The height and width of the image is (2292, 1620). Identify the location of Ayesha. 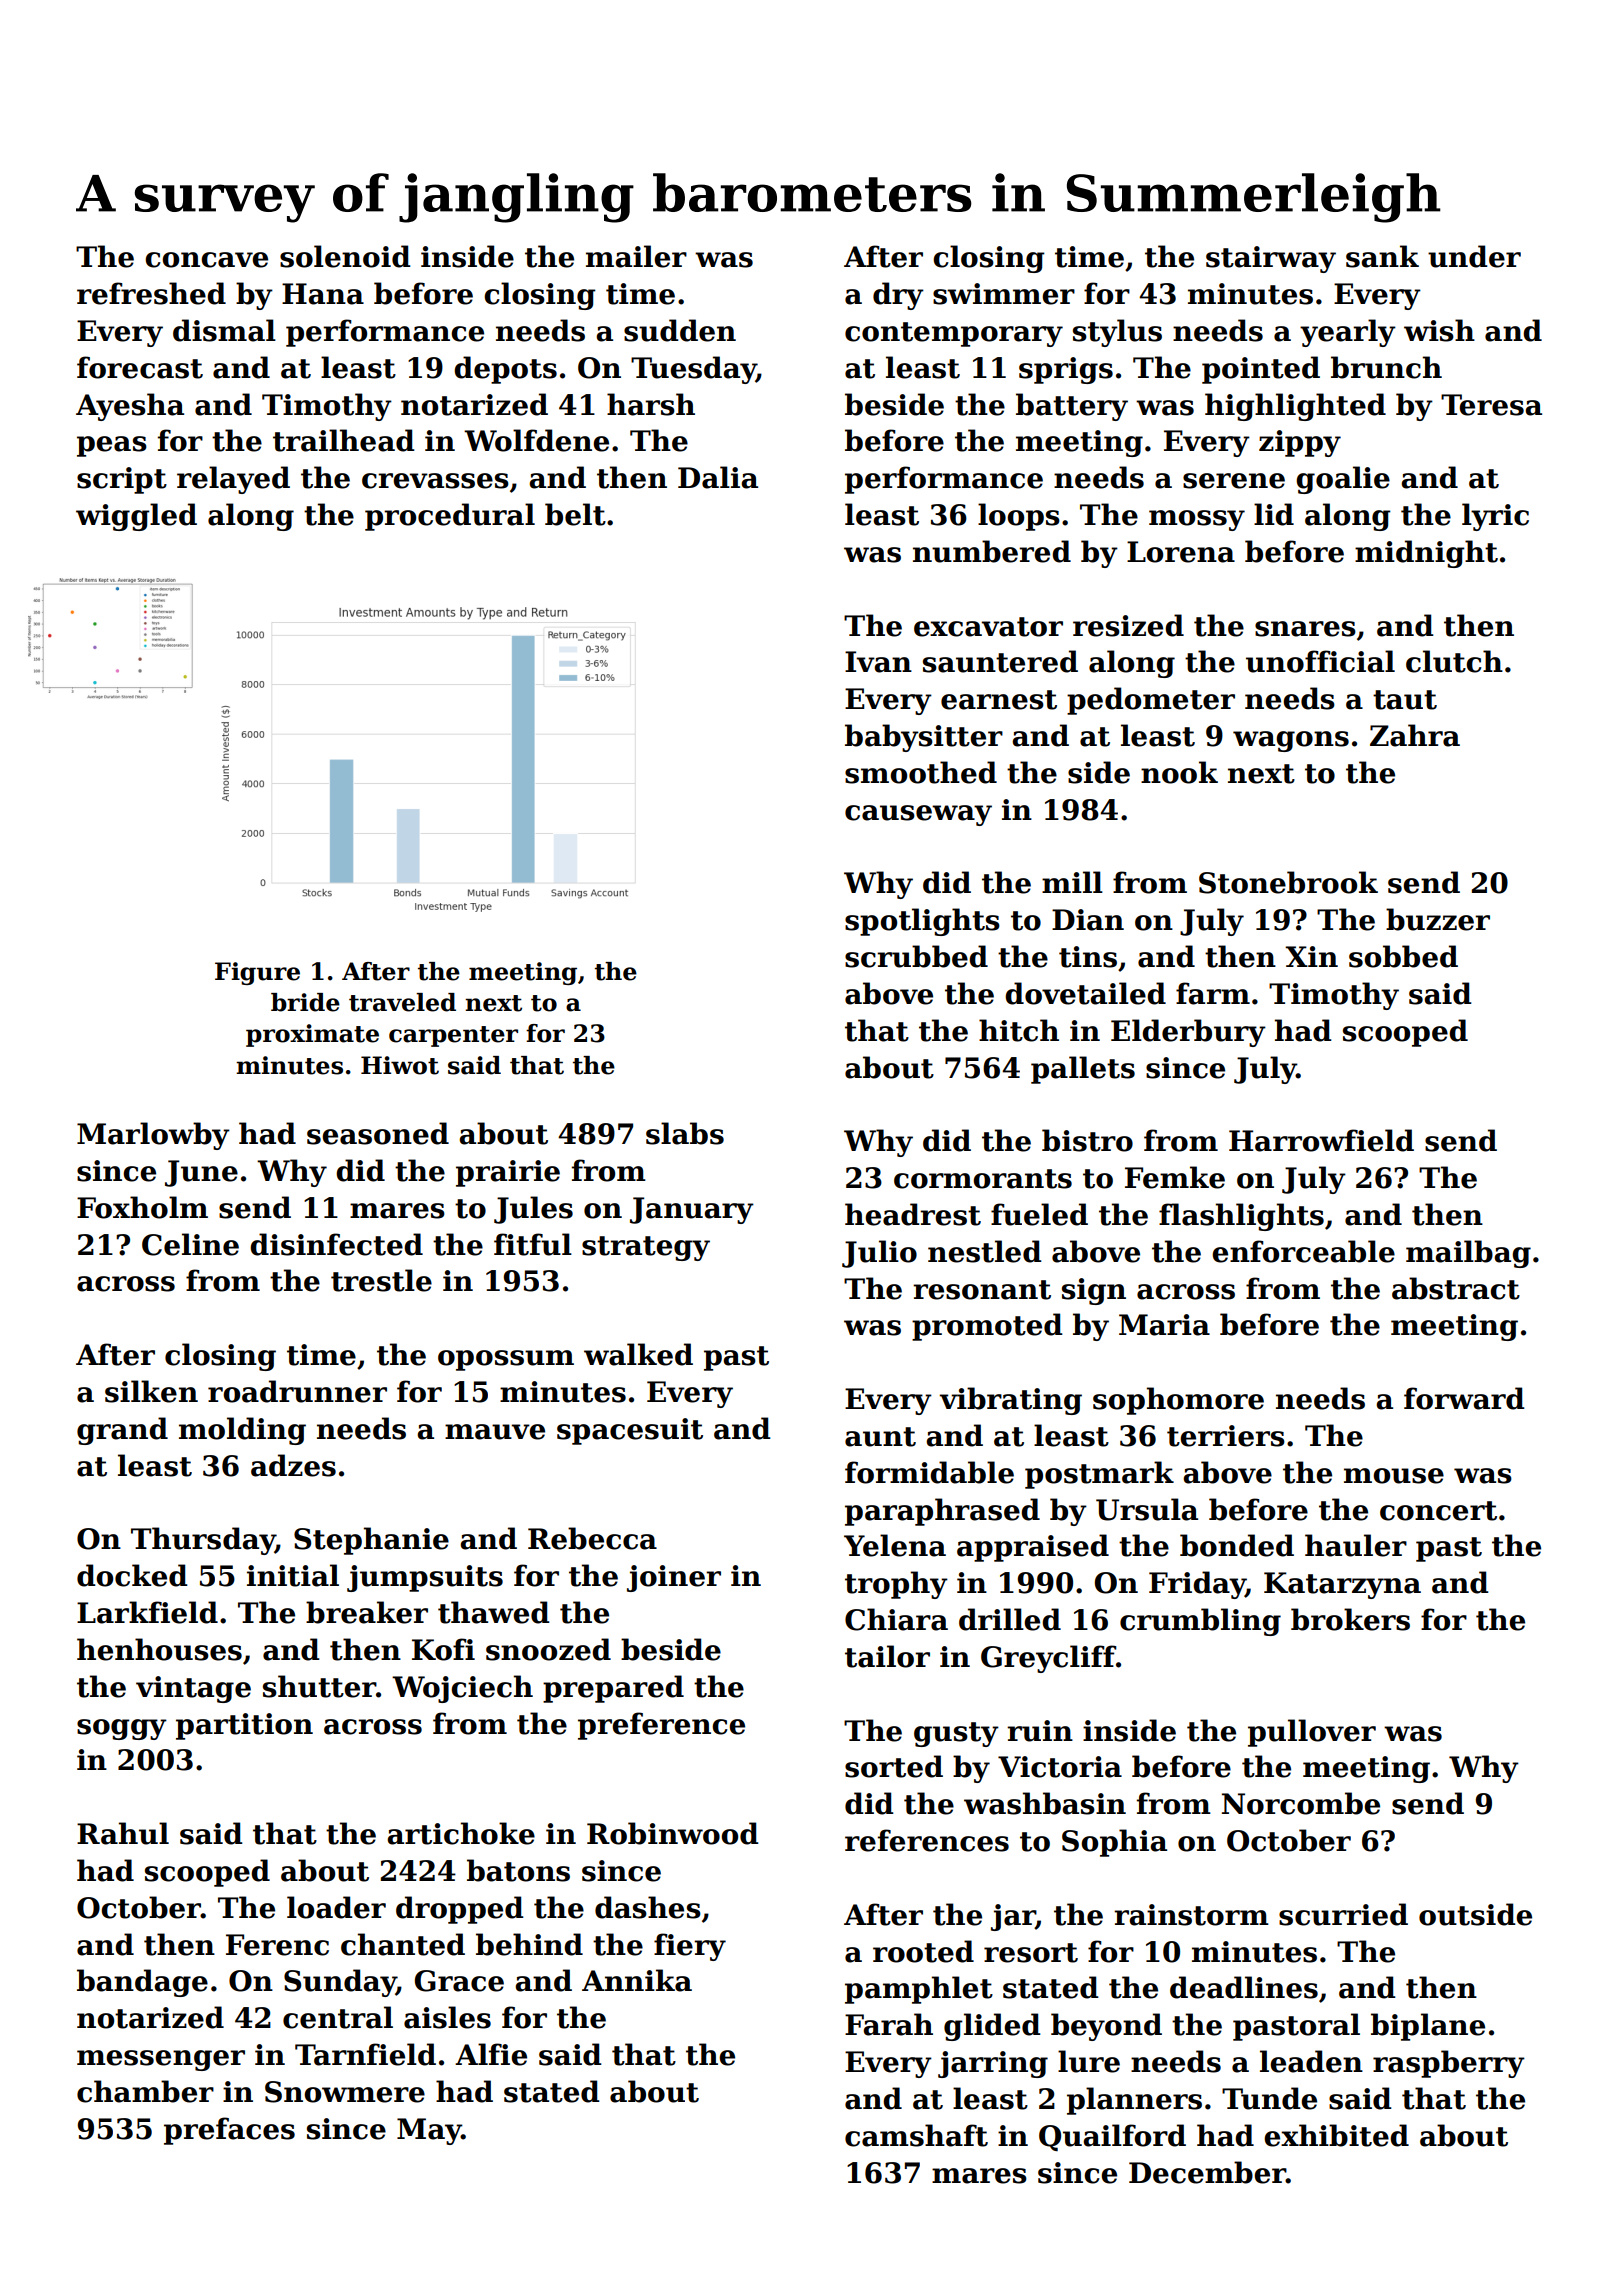
(130, 407).
